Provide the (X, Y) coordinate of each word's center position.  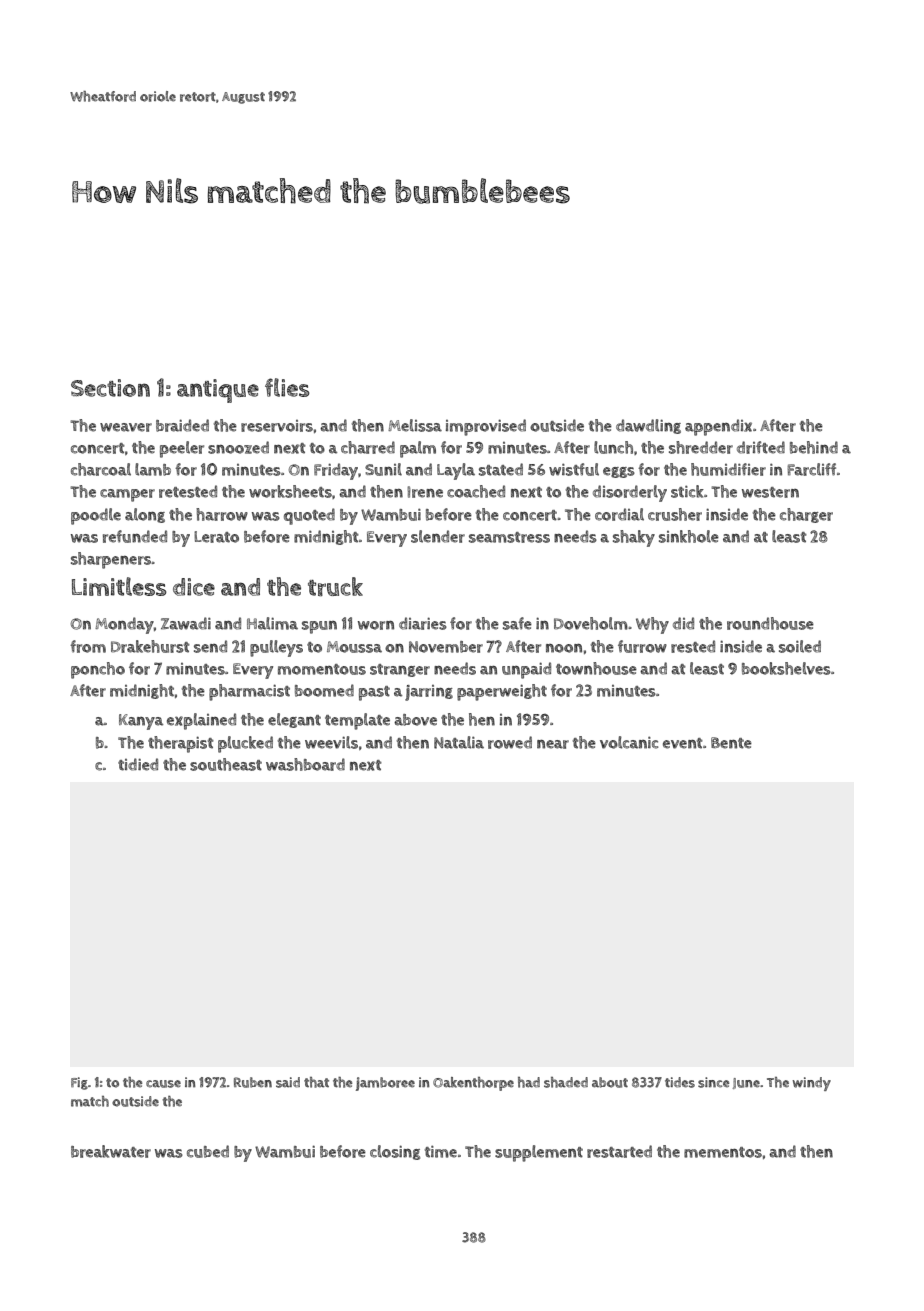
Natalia (459, 742)
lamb (153, 469)
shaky (634, 538)
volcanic (629, 742)
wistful (574, 469)
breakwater (111, 1151)
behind (814, 447)
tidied (138, 764)
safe (517, 623)
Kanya (141, 722)
